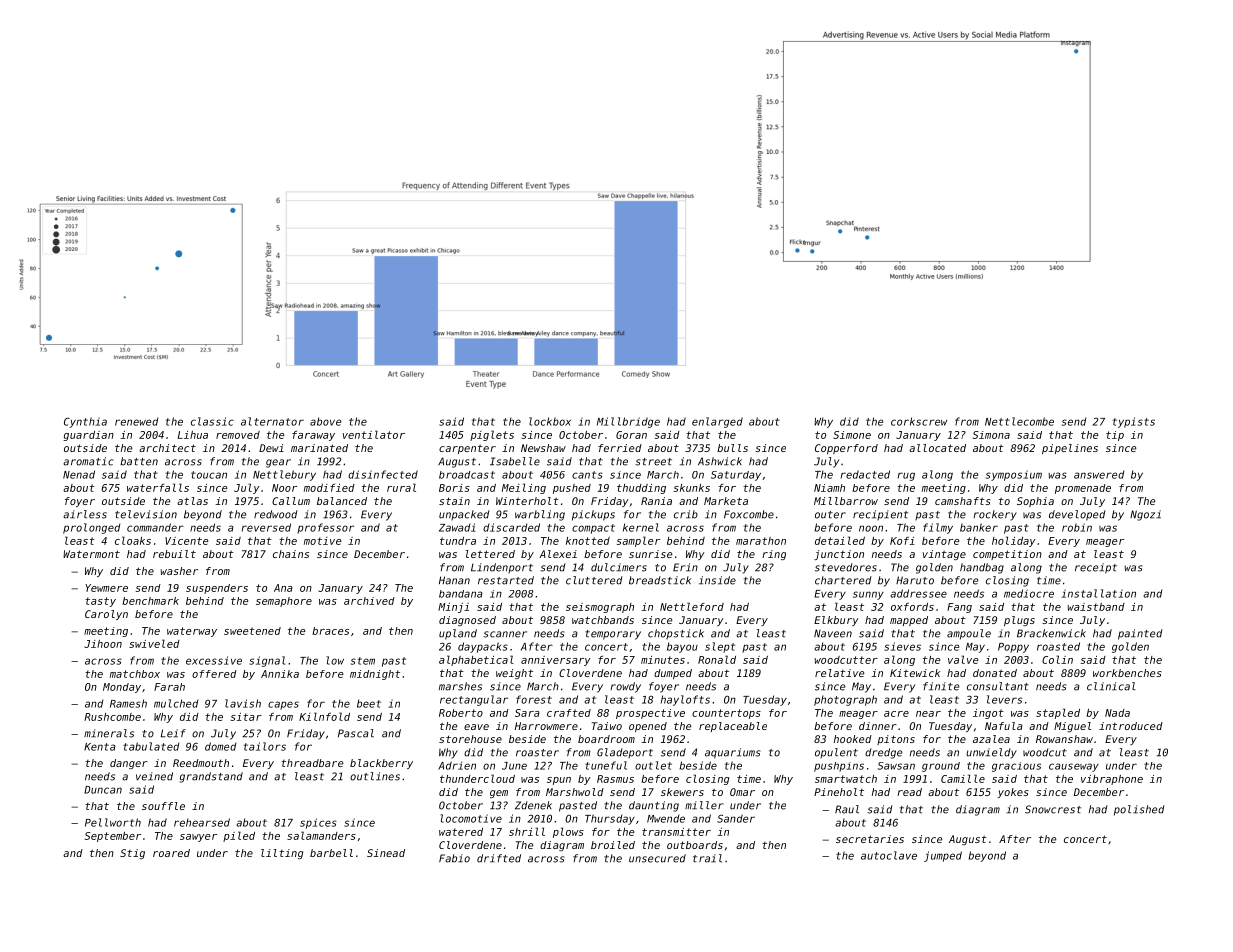  I want to click on Stig, so click(132, 854).
